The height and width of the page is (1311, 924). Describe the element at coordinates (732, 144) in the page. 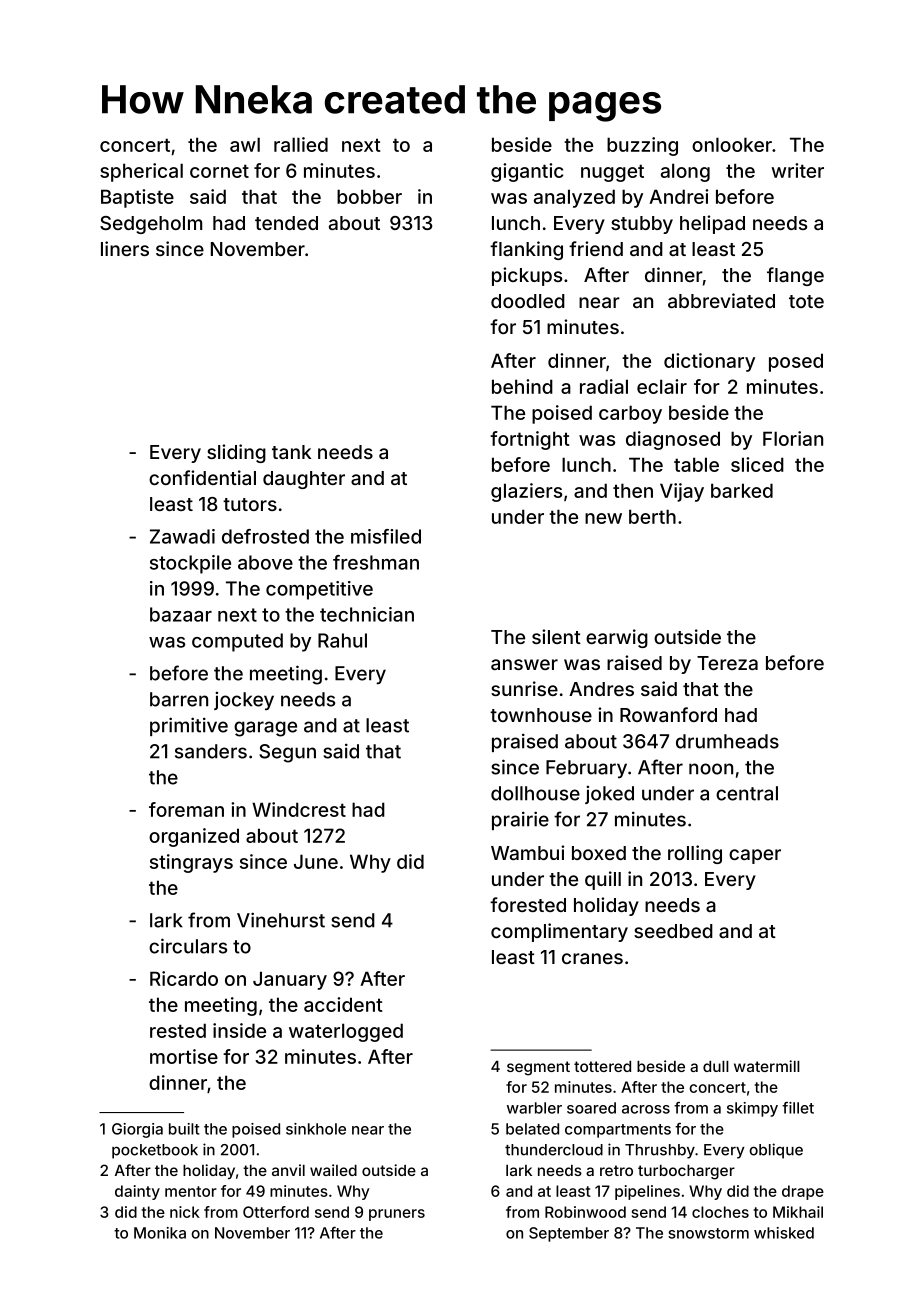

I see `onlooker` at that location.
